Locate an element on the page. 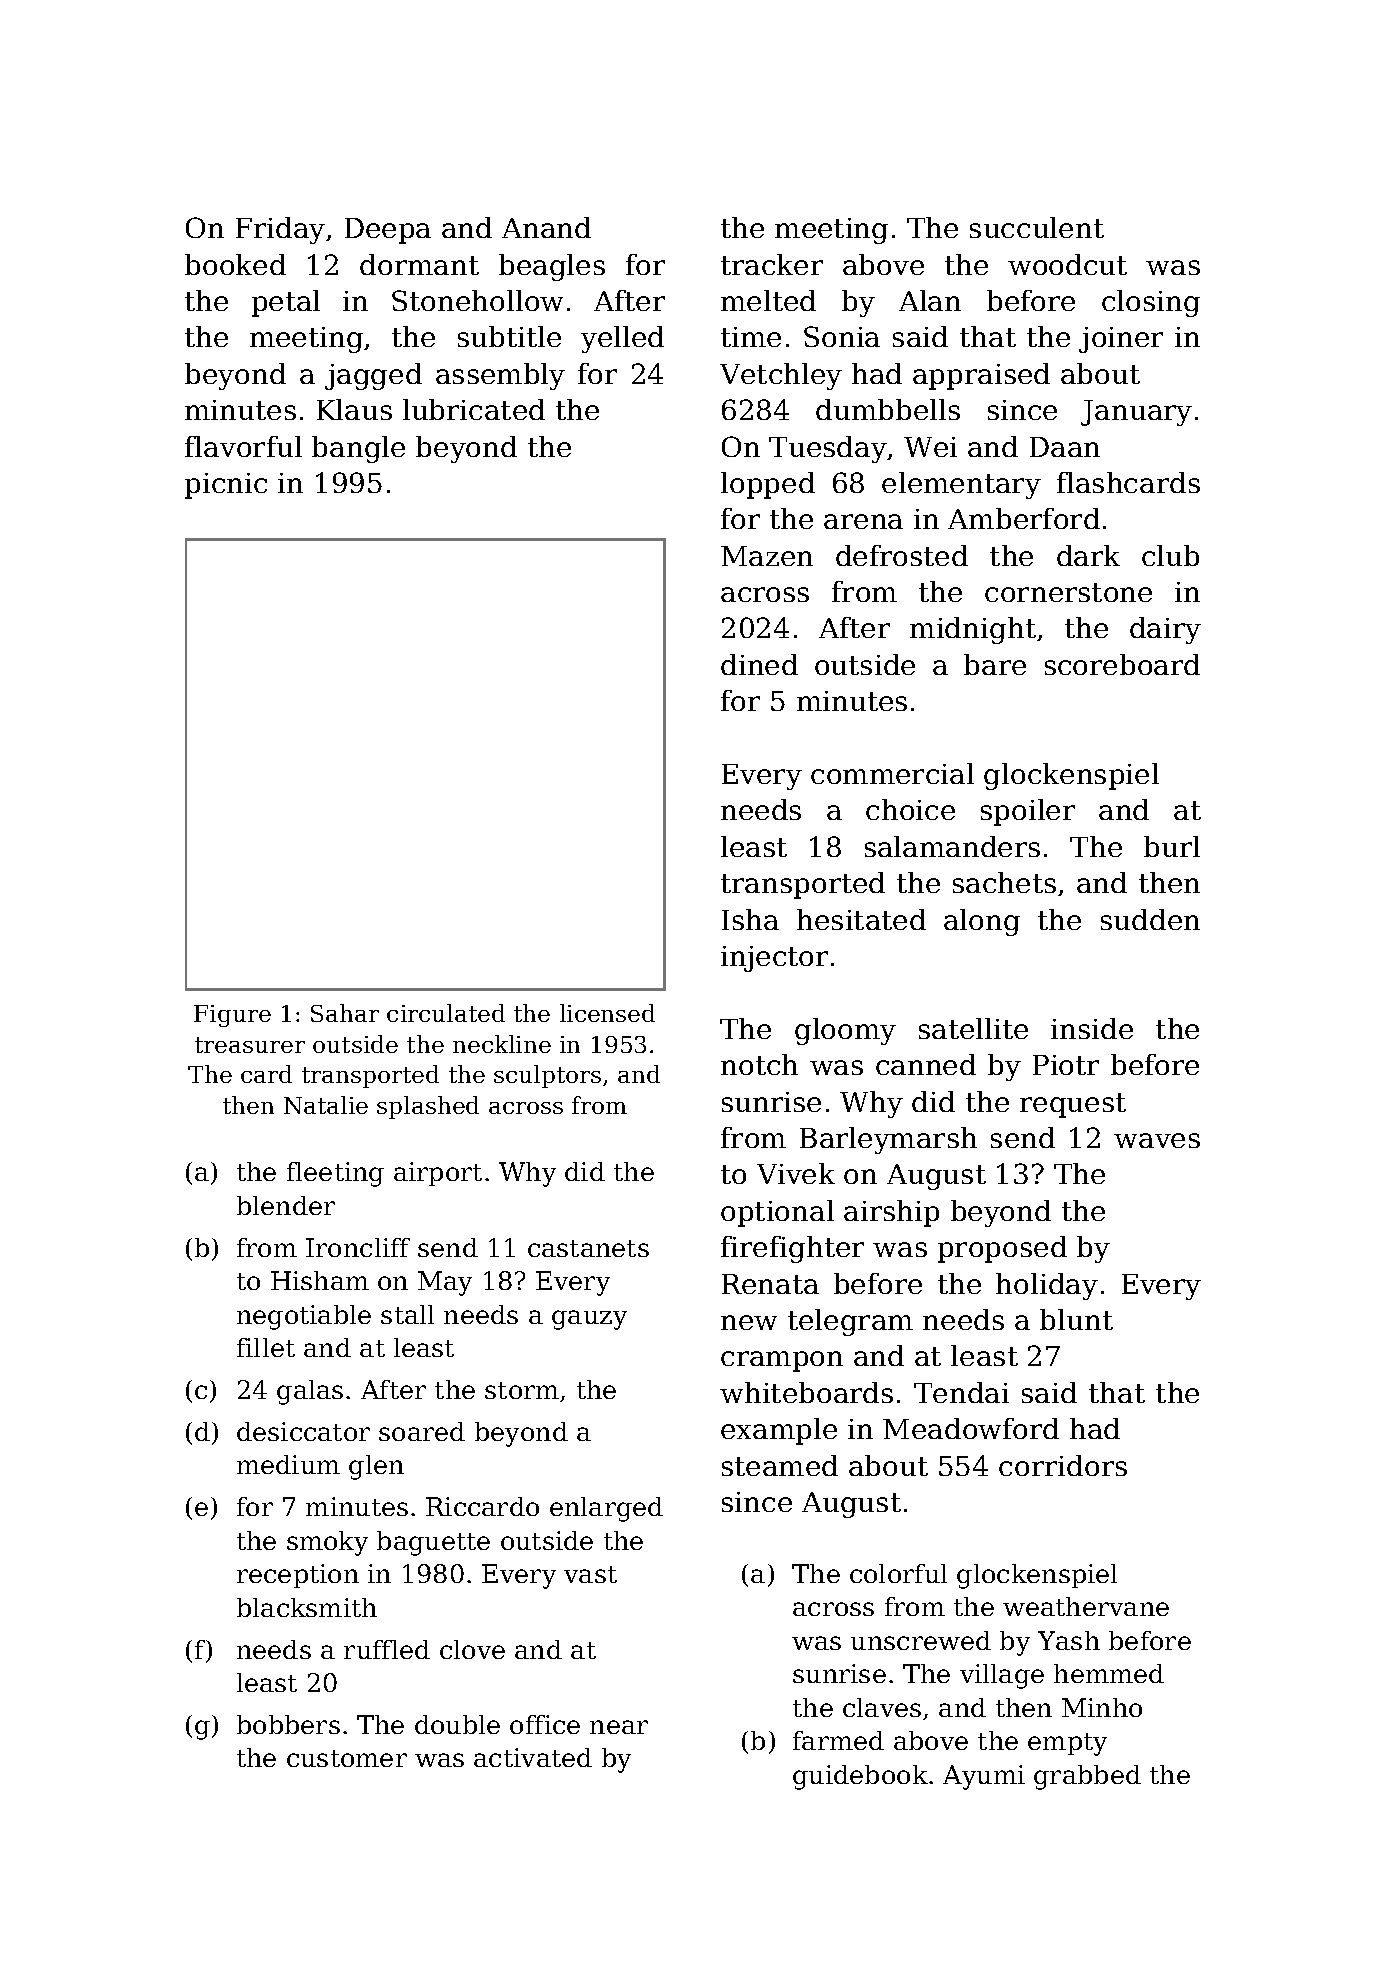 The image size is (1386, 1969). yelled is located at coordinates (622, 339).
